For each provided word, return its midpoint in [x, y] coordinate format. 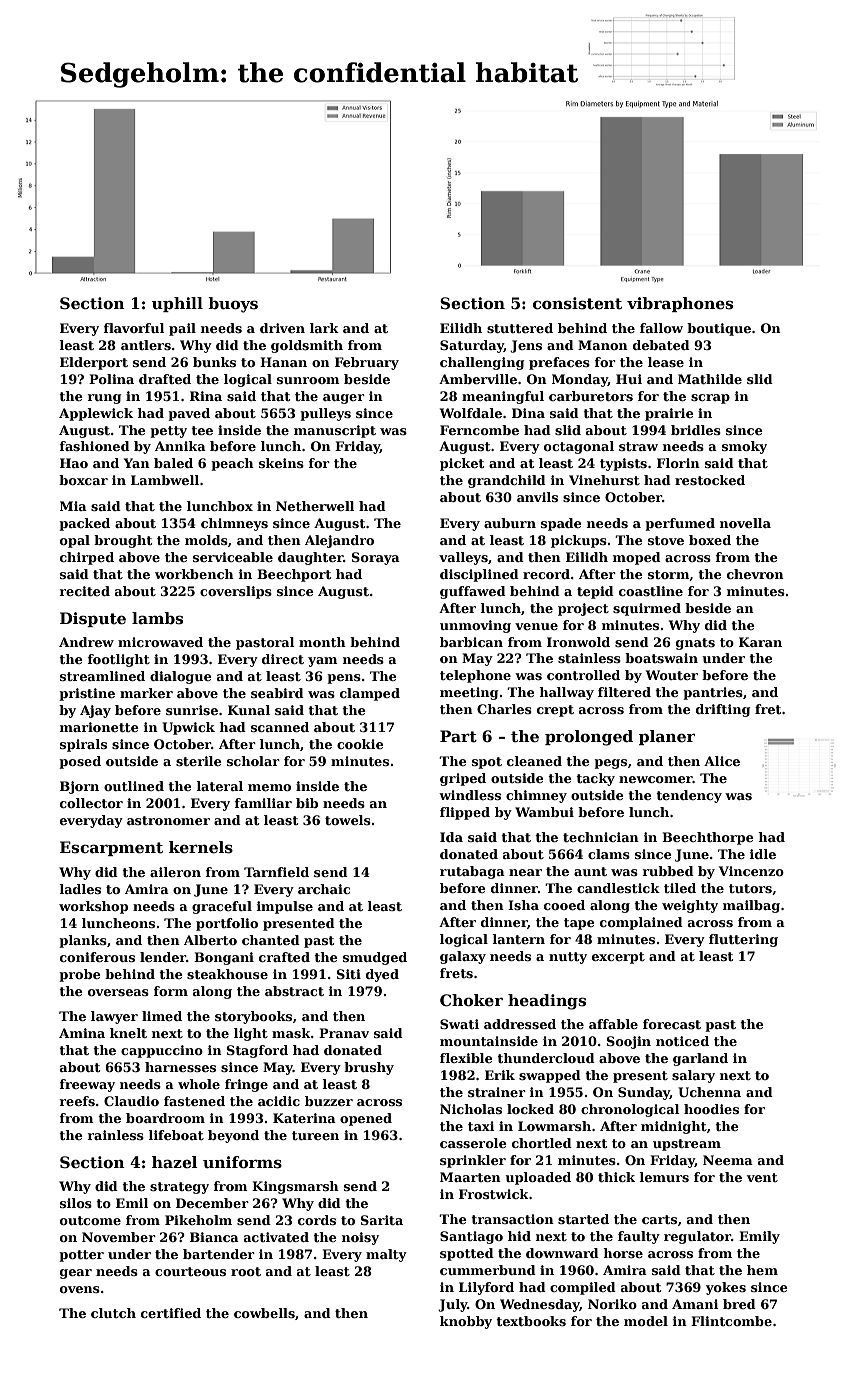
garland [700, 1059]
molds [206, 540]
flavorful [134, 328]
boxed [710, 540]
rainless [116, 1135]
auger [344, 399]
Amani [695, 1304]
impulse [285, 907]
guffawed [473, 592]
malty [386, 1255]
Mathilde [710, 379]
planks [83, 941]
